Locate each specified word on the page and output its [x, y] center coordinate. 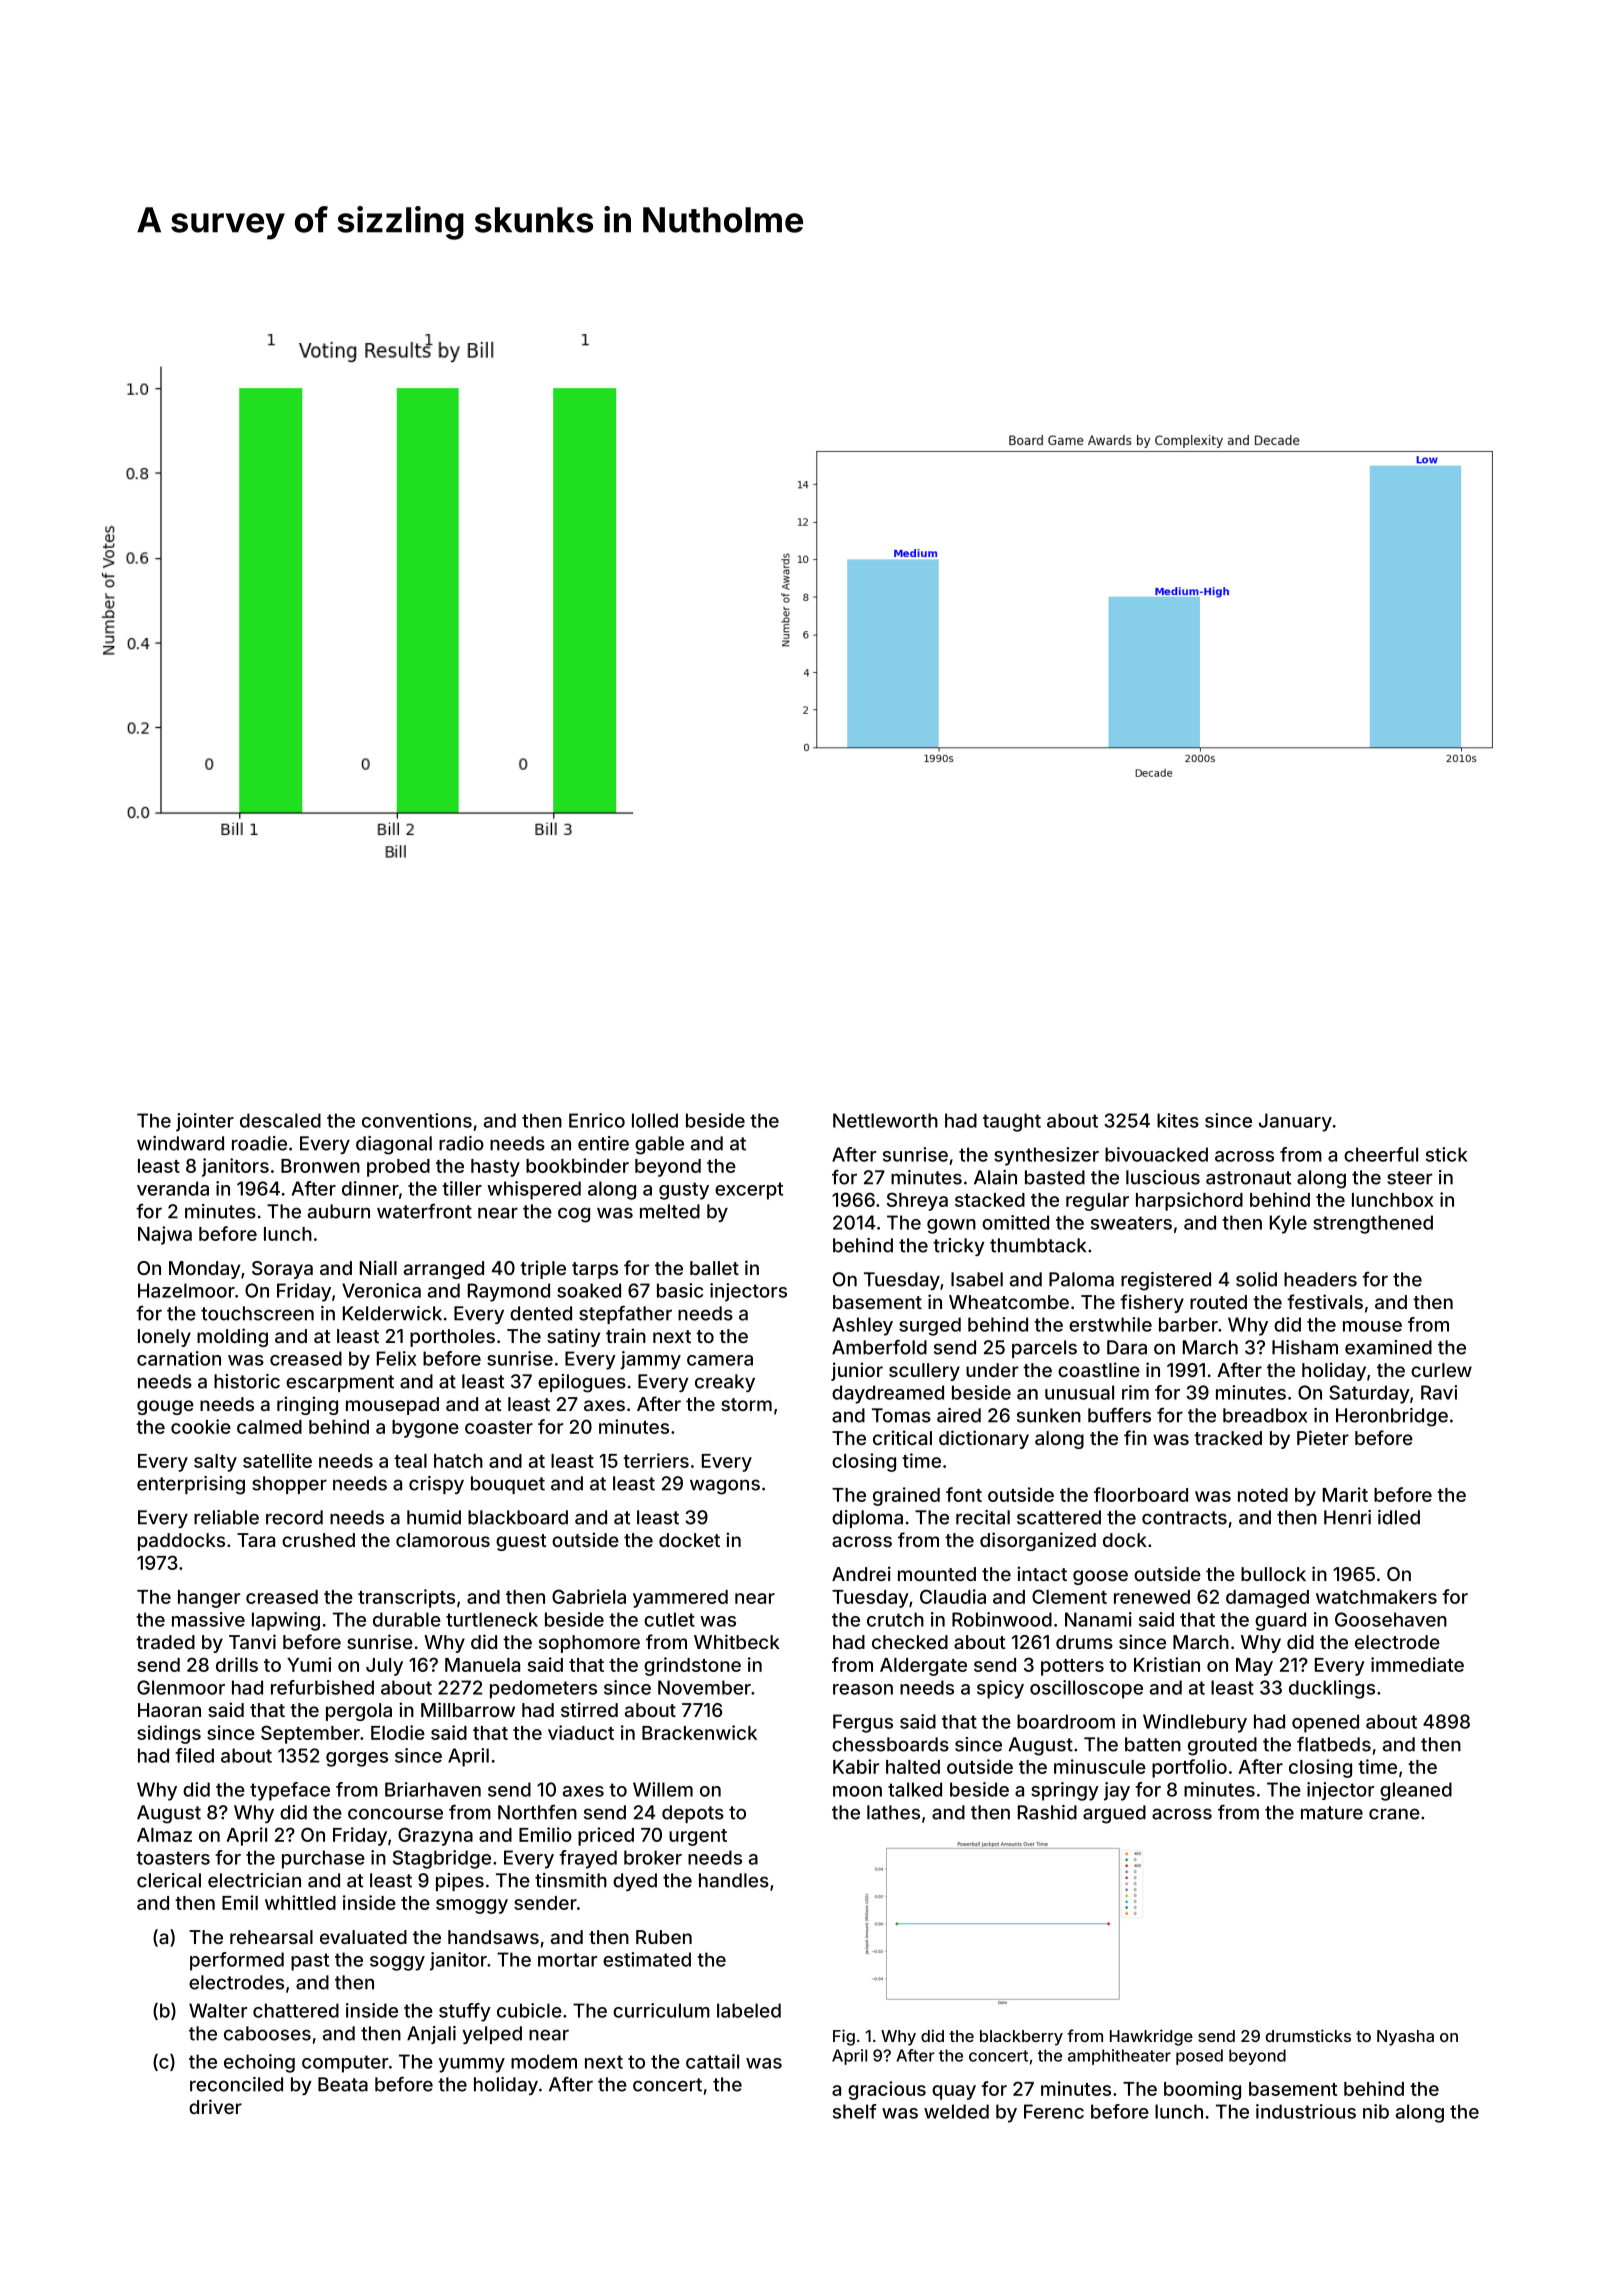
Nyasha [1405, 2038]
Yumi [309, 1664]
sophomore [589, 1644]
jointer [205, 1122]
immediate [1417, 1664]
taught [1012, 1122]
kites [1178, 1120]
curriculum [661, 2010]
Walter [218, 2010]
